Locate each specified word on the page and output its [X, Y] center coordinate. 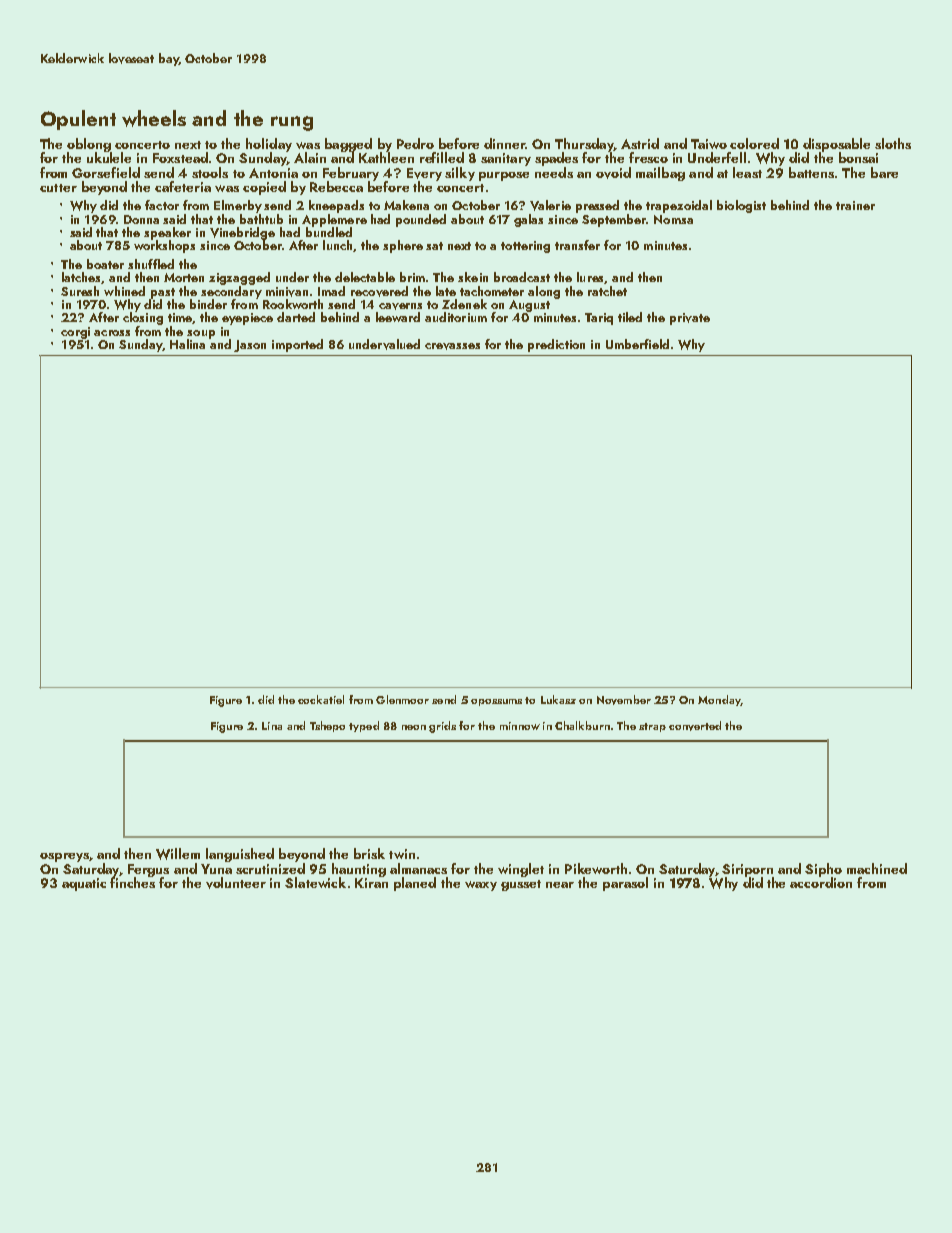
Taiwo [709, 144]
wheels [154, 118]
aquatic [84, 884]
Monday [719, 700]
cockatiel [321, 699]
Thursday [584, 145]
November [624, 700]
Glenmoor [402, 699]
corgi [75, 333]
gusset [521, 885]
